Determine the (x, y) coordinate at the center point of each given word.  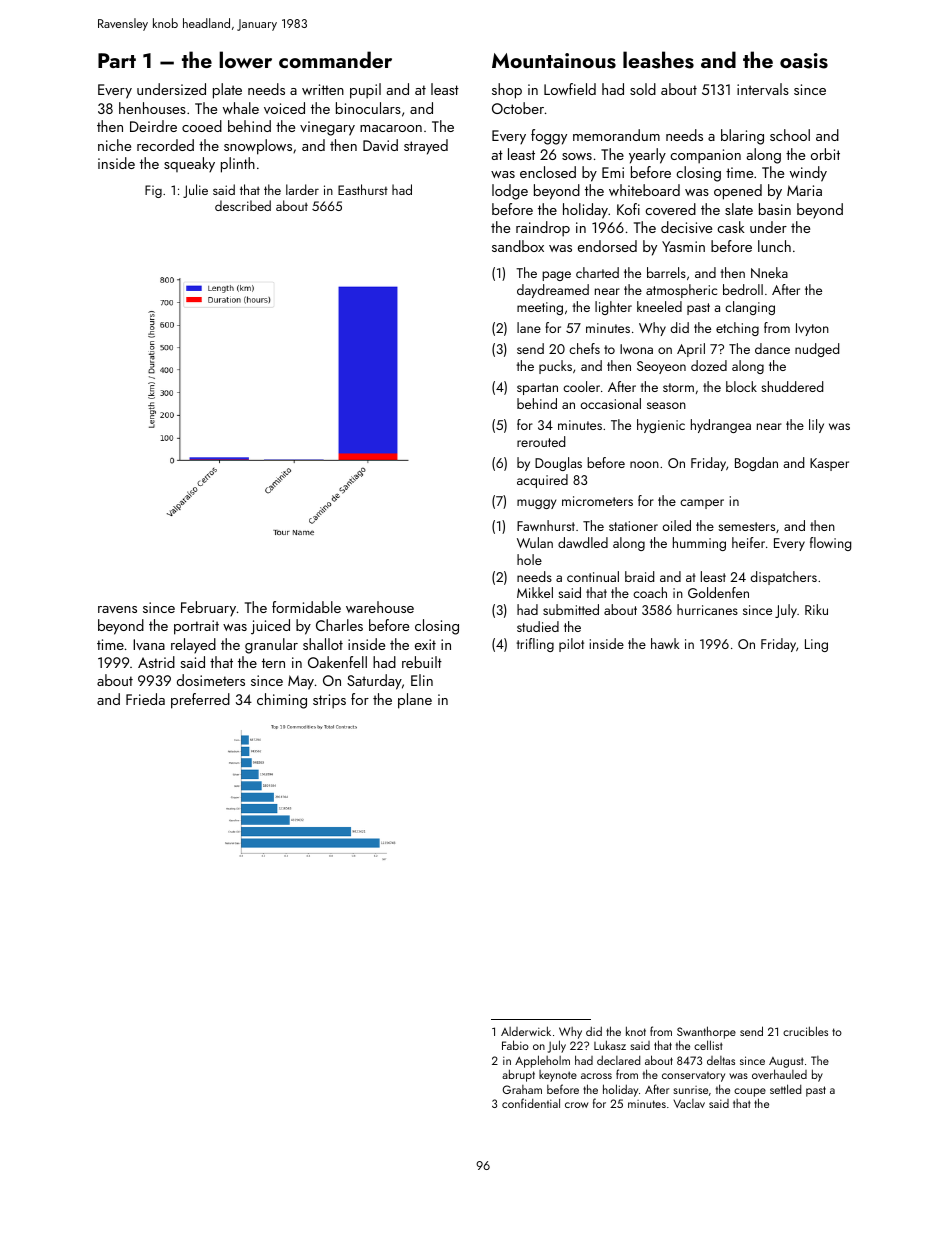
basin (775, 209)
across (596, 1076)
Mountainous (554, 61)
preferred (200, 701)
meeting (540, 308)
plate (227, 91)
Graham (522, 1089)
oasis (804, 61)
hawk (665, 643)
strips (329, 701)
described (243, 205)
